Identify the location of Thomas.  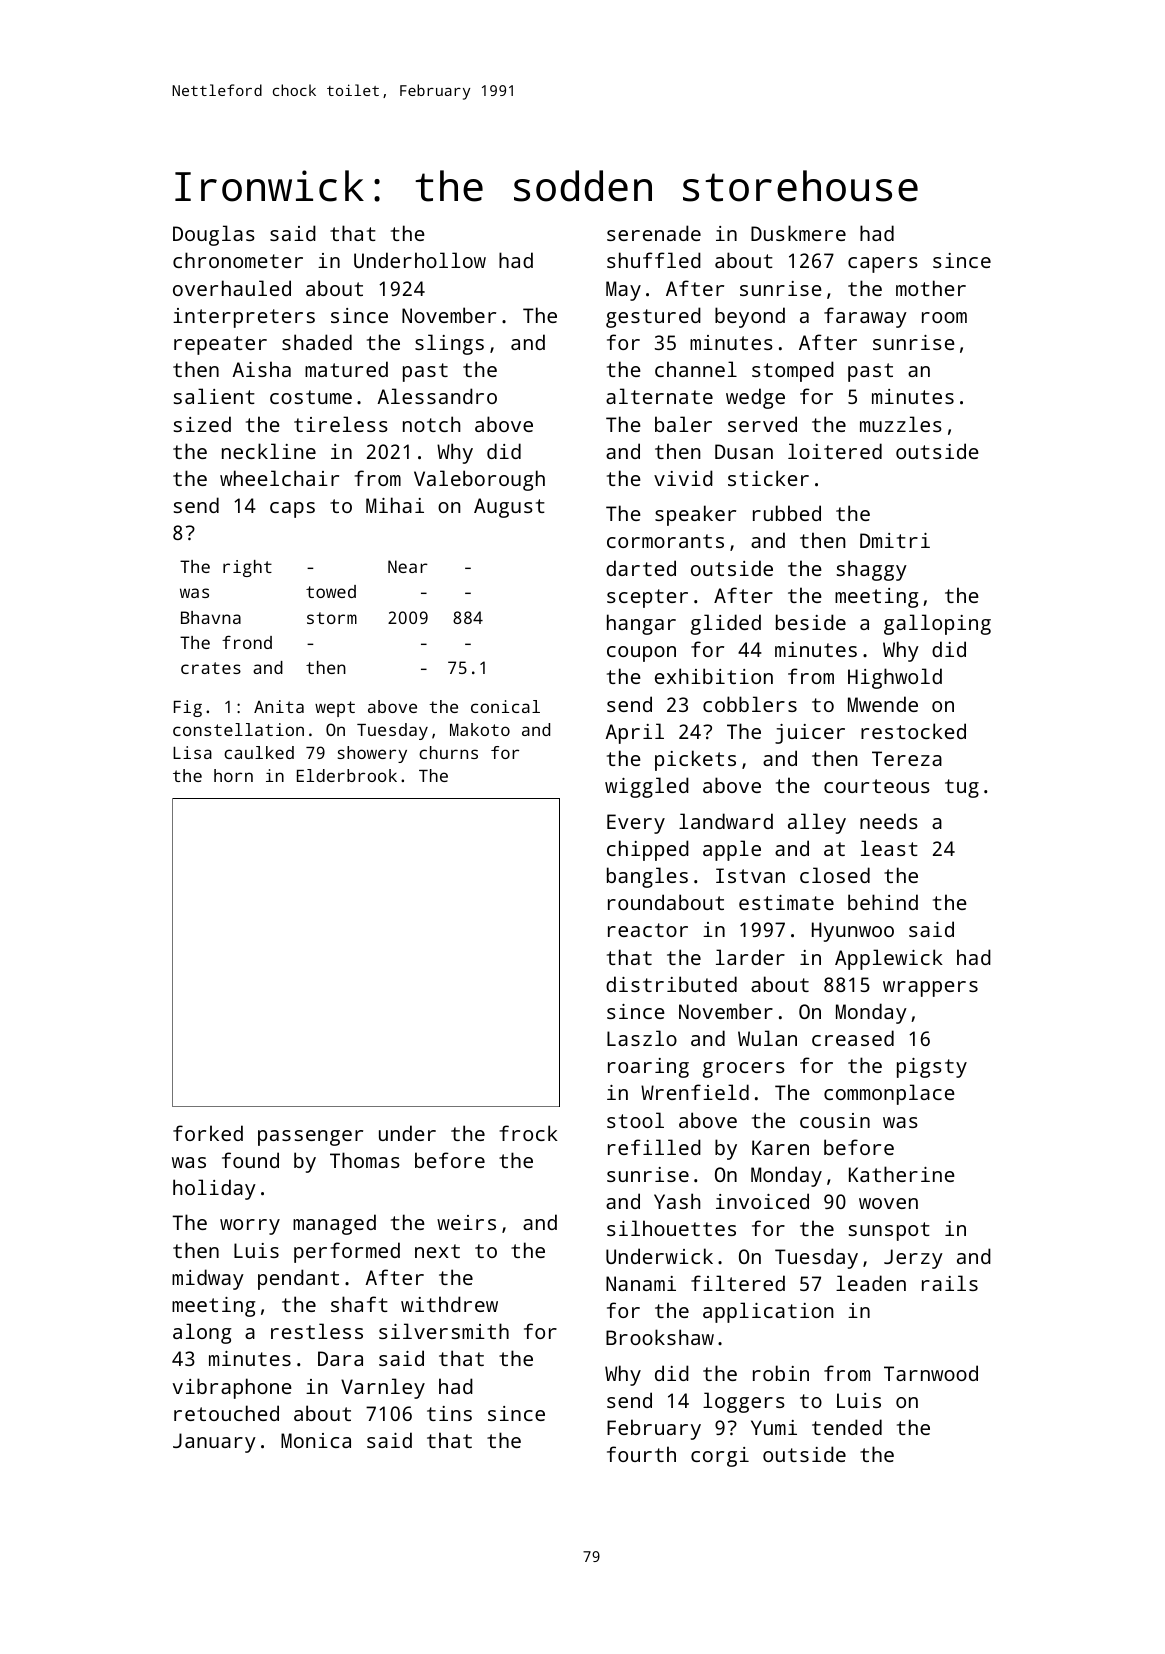
(365, 1160).
